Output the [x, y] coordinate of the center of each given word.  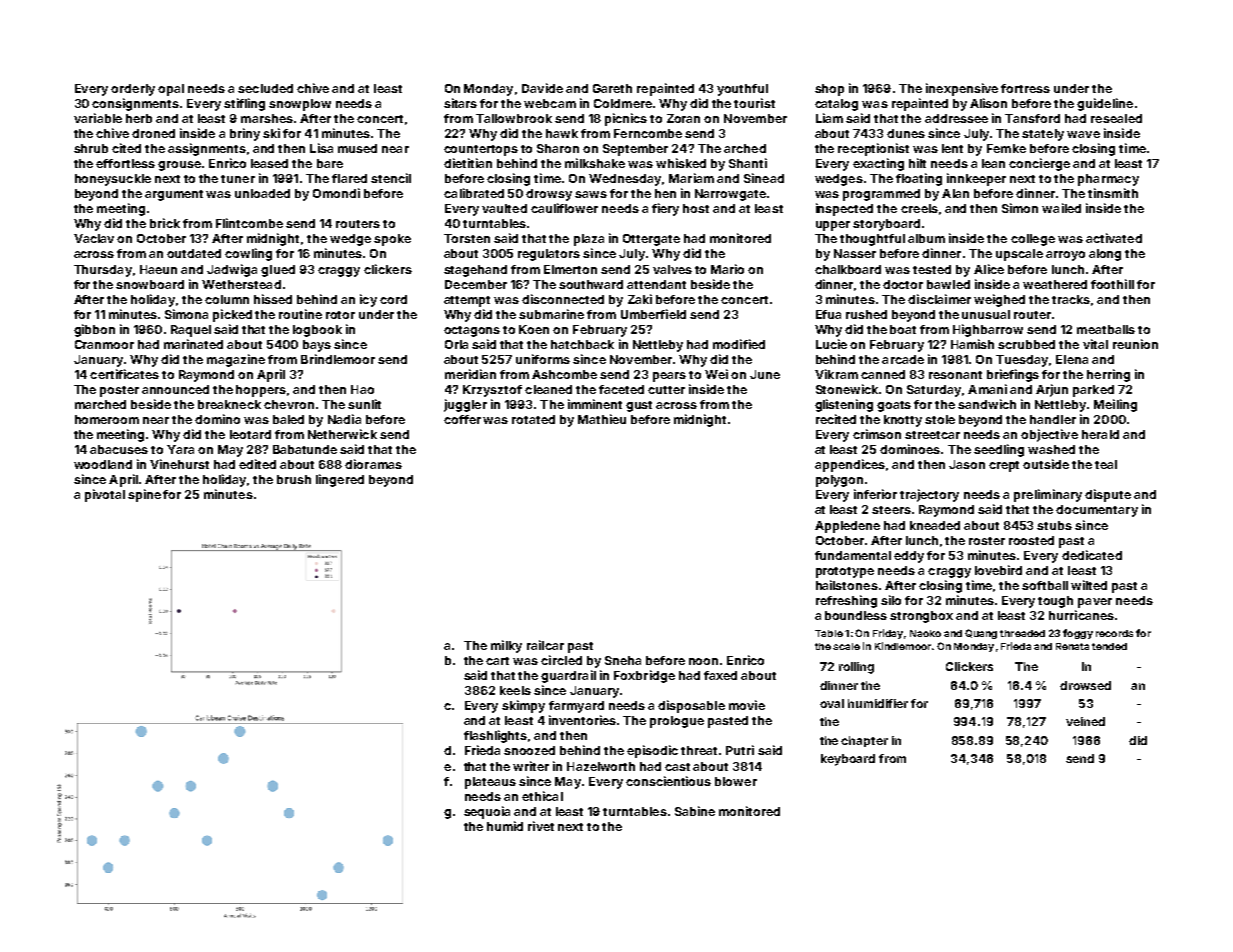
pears [669, 377]
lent [952, 148]
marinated [193, 344]
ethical [542, 796]
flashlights [495, 736]
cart [497, 661]
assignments [207, 149]
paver [1095, 603]
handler [1053, 419]
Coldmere [623, 103]
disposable [691, 706]
